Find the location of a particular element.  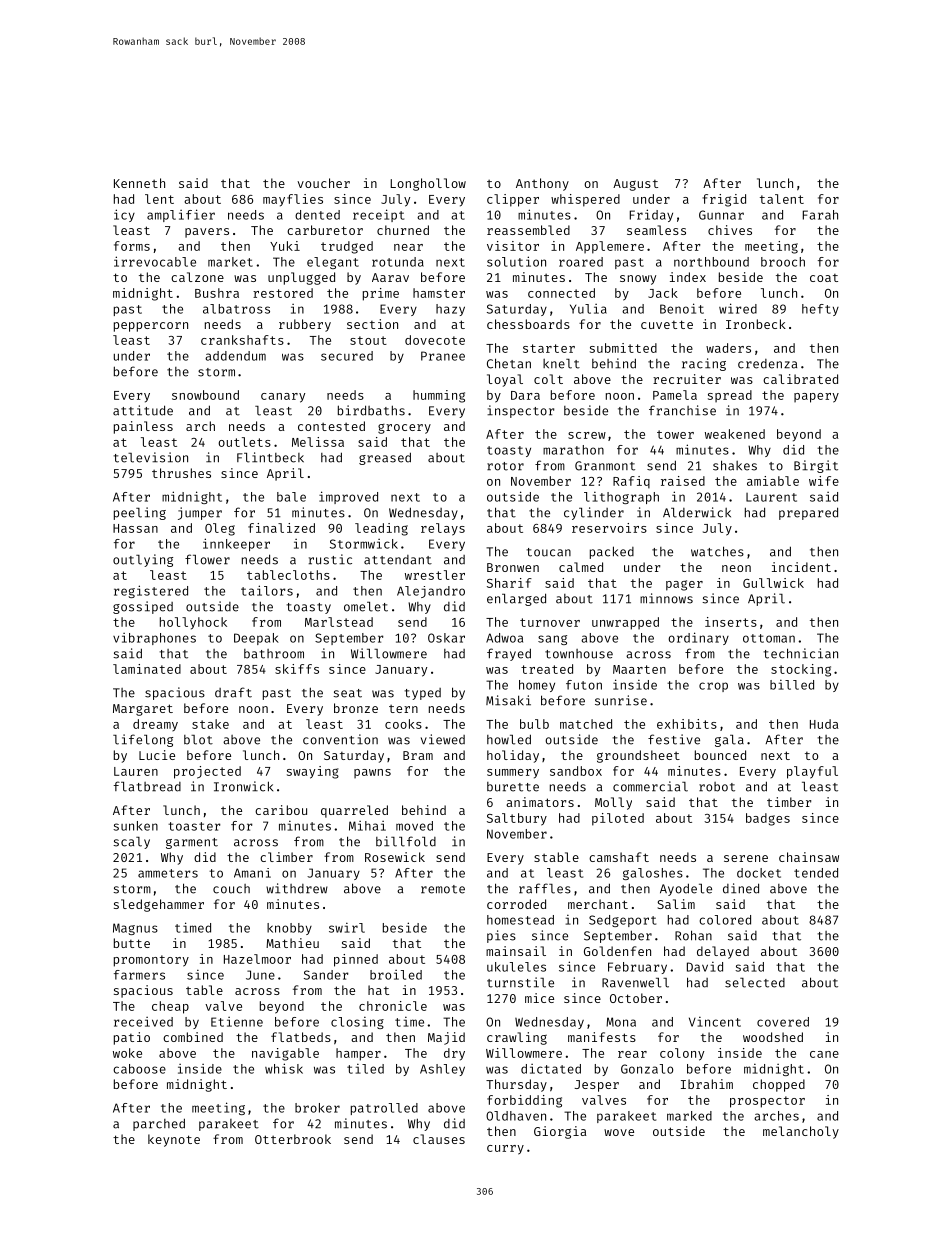

holiday is located at coordinates (513, 756).
